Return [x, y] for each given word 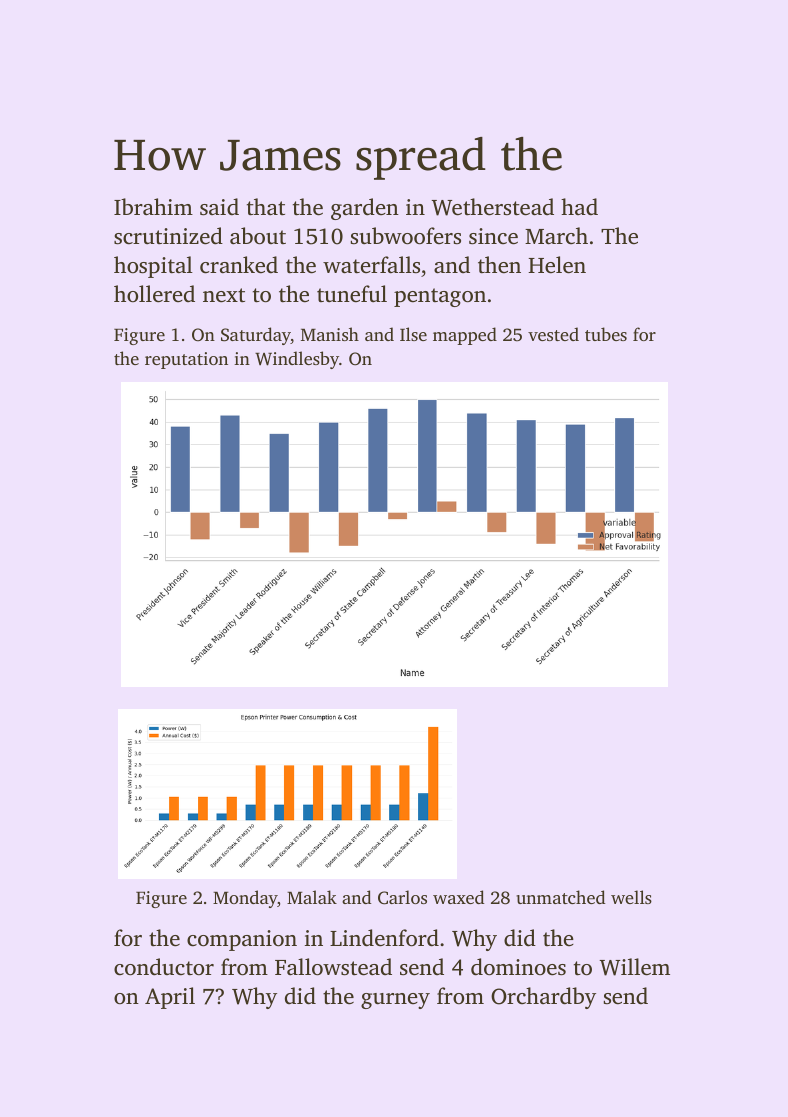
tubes [606, 334]
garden [365, 209]
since [493, 236]
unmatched [560, 897]
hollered [154, 294]
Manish [330, 334]
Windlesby [297, 360]
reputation [186, 360]
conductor [164, 967]
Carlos [402, 897]
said [219, 207]
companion [242, 940]
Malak [312, 897]
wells [631, 897]
